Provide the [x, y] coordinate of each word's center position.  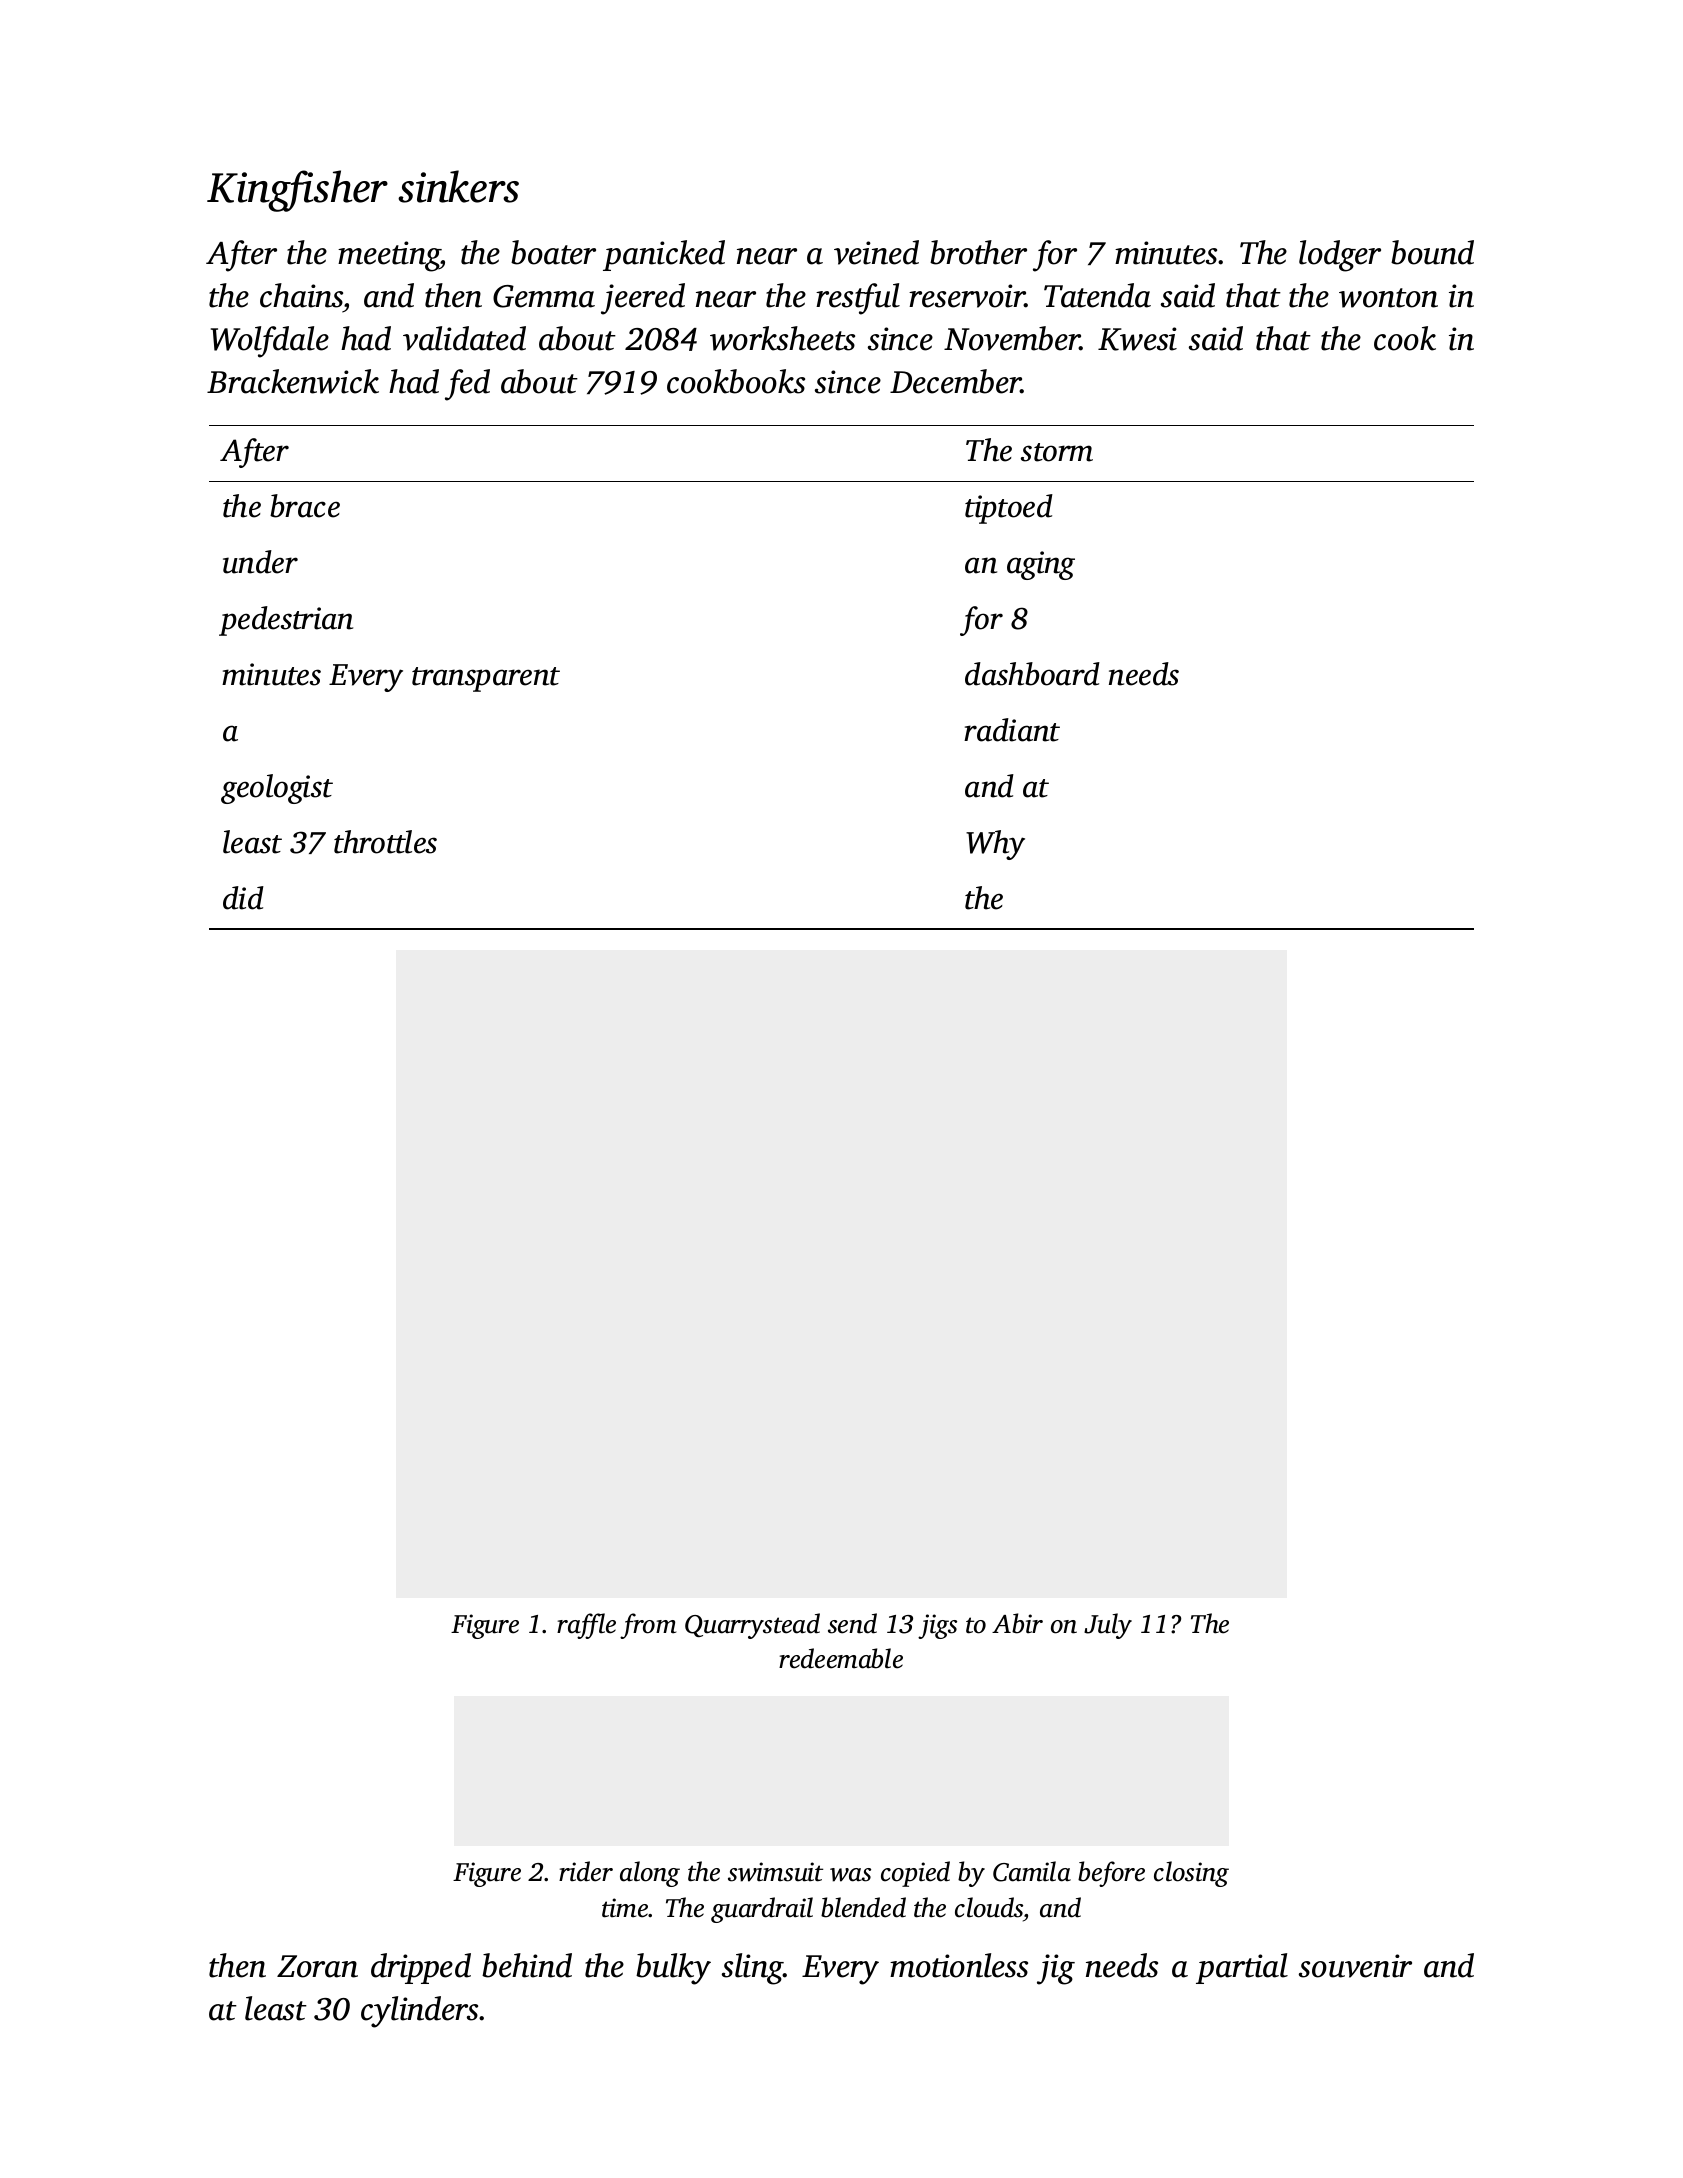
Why [995, 845]
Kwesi [1137, 339]
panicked [664, 255]
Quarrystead [752, 1626]
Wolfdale [270, 342]
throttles [385, 842]
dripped [421, 1968]
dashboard [1032, 674]
